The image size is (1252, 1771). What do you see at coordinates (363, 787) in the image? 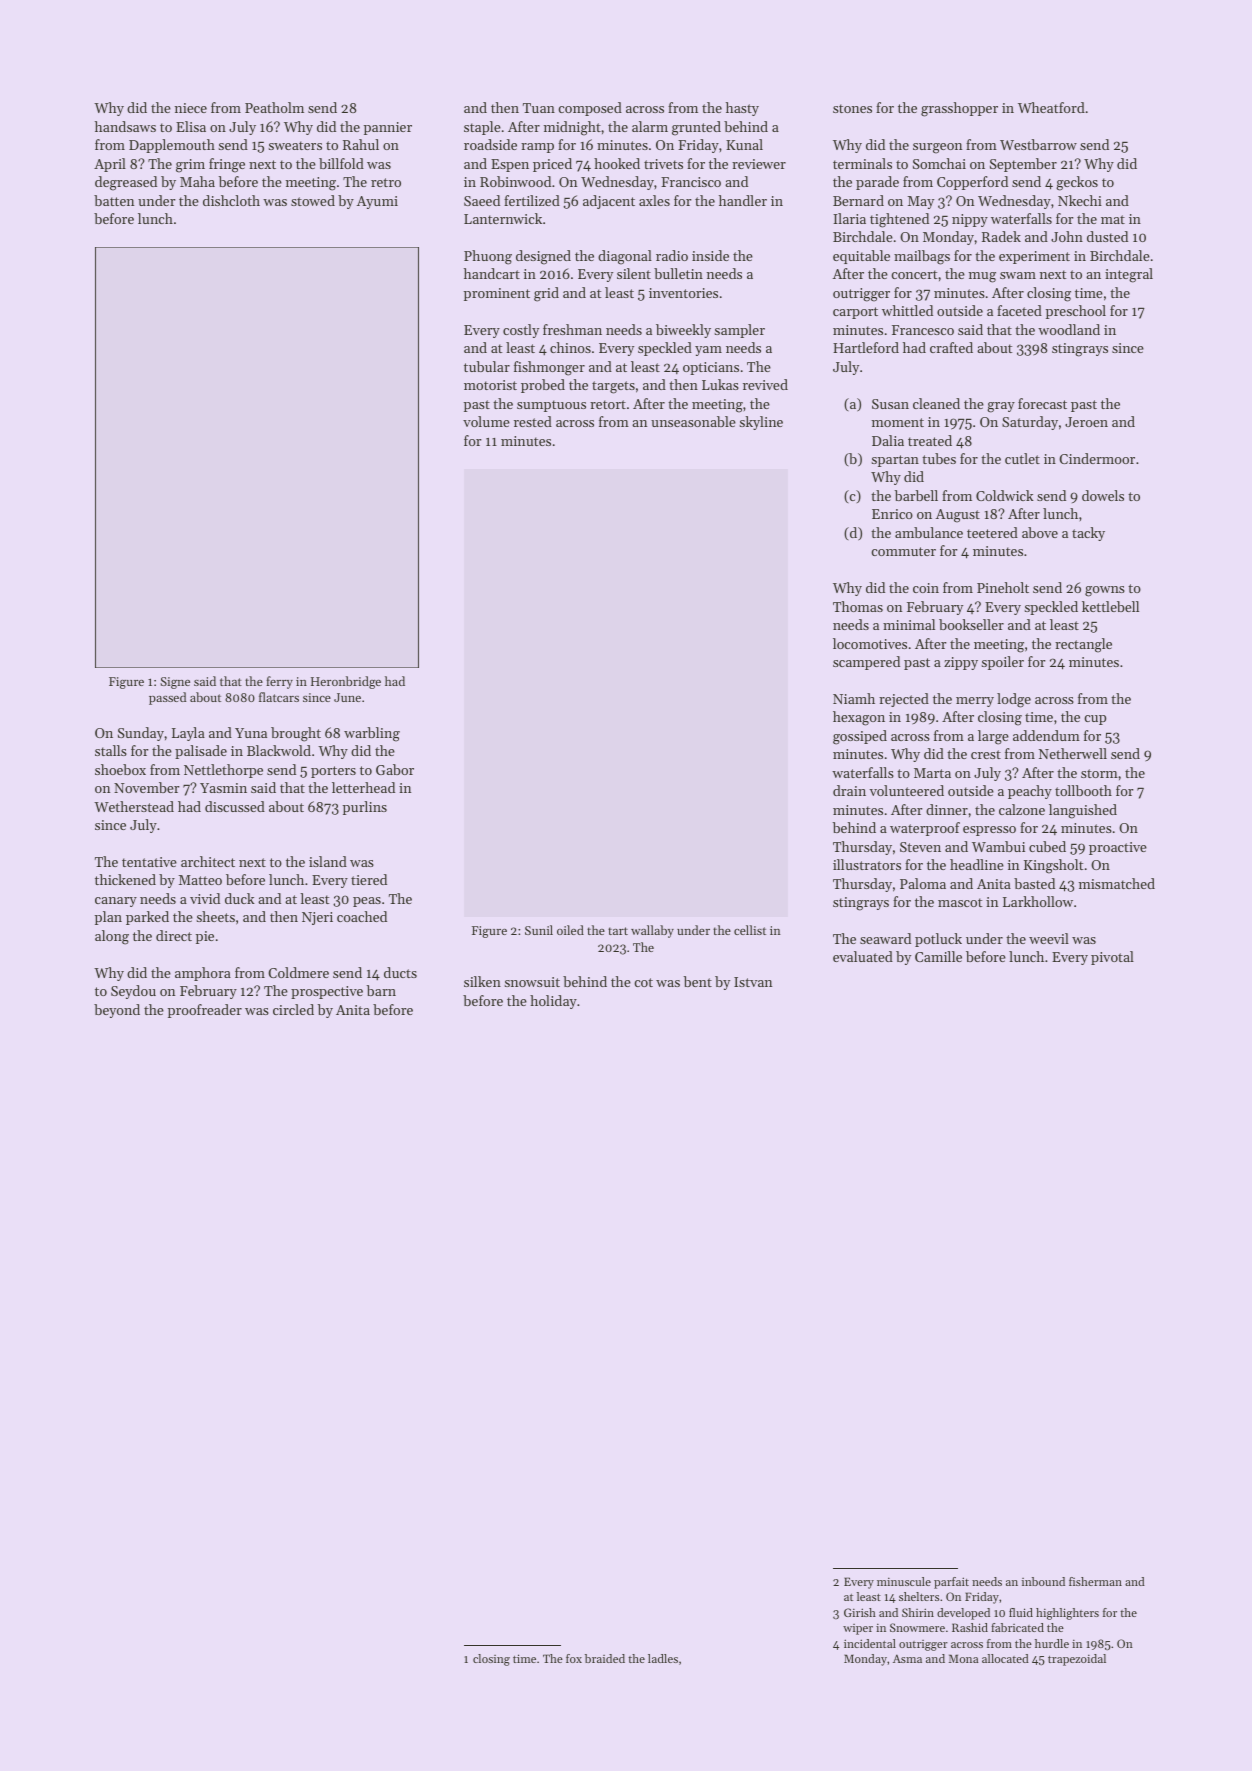
I see `letterhead` at bounding box center [363, 787].
